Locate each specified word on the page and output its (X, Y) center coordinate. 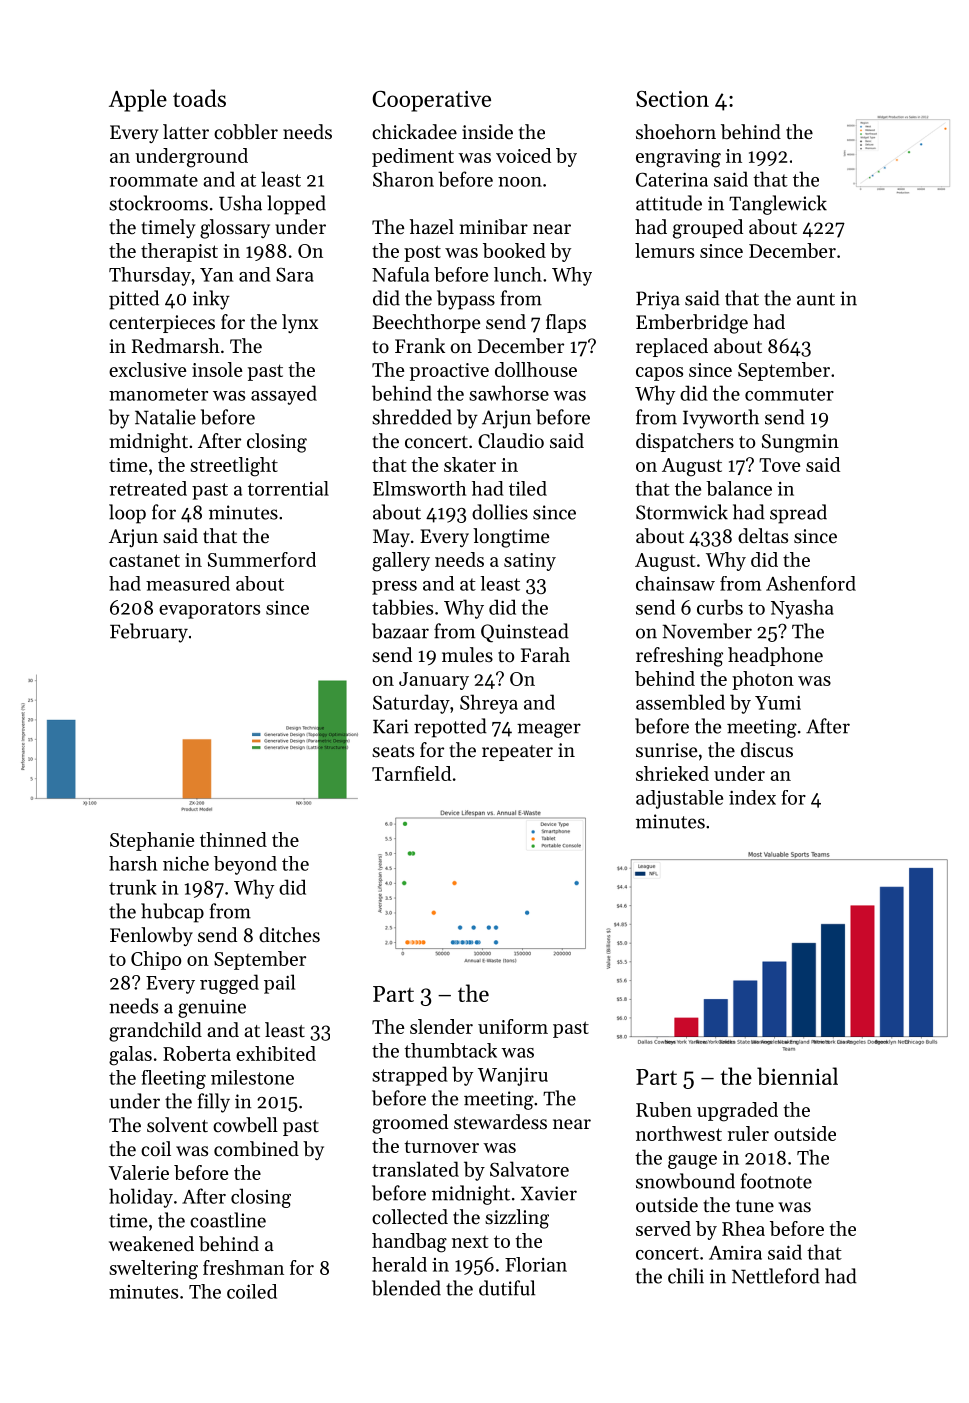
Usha (240, 203)
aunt (816, 299)
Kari (391, 726)
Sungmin (800, 443)
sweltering (153, 1270)
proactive (449, 372)
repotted (450, 728)
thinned (233, 839)
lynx (300, 323)
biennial (797, 1076)
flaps (566, 323)
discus (767, 749)
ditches (289, 935)
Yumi (778, 703)
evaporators (209, 610)
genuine (212, 1008)
